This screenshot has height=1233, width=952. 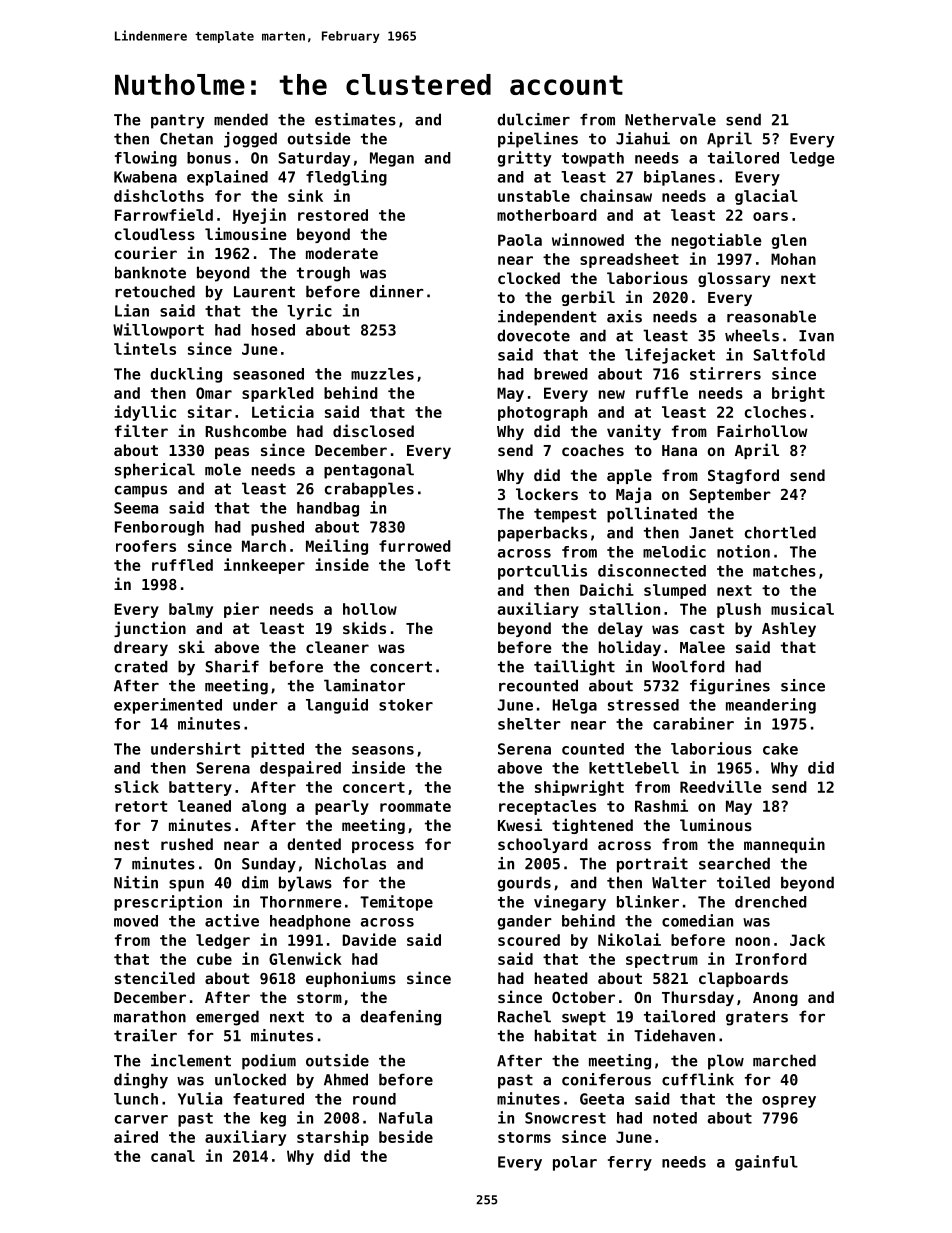 I want to click on Thursday, so click(x=698, y=998).
